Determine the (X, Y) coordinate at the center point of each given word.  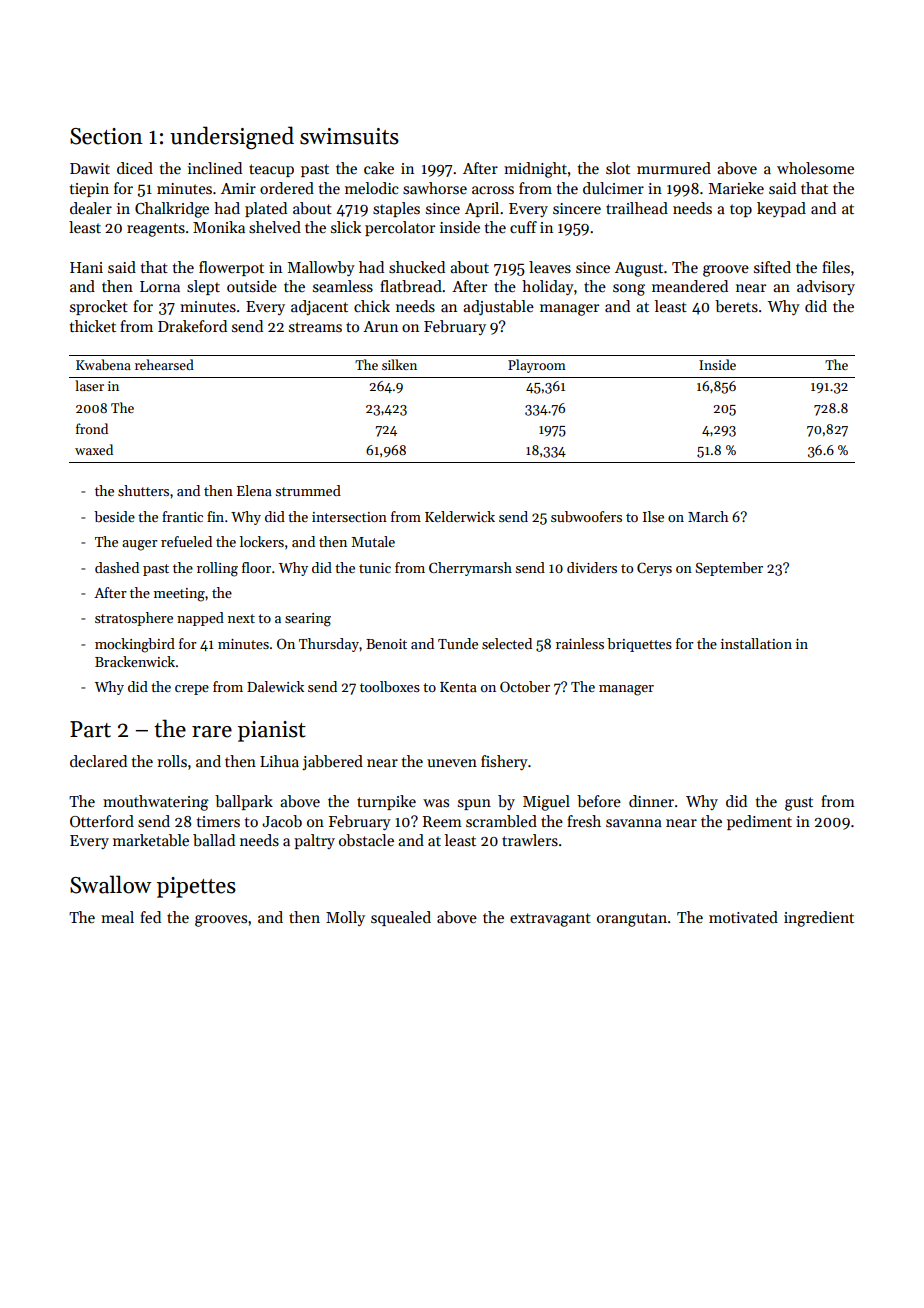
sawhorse (435, 188)
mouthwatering (156, 803)
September (729, 569)
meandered (690, 286)
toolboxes (390, 686)
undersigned (232, 138)
